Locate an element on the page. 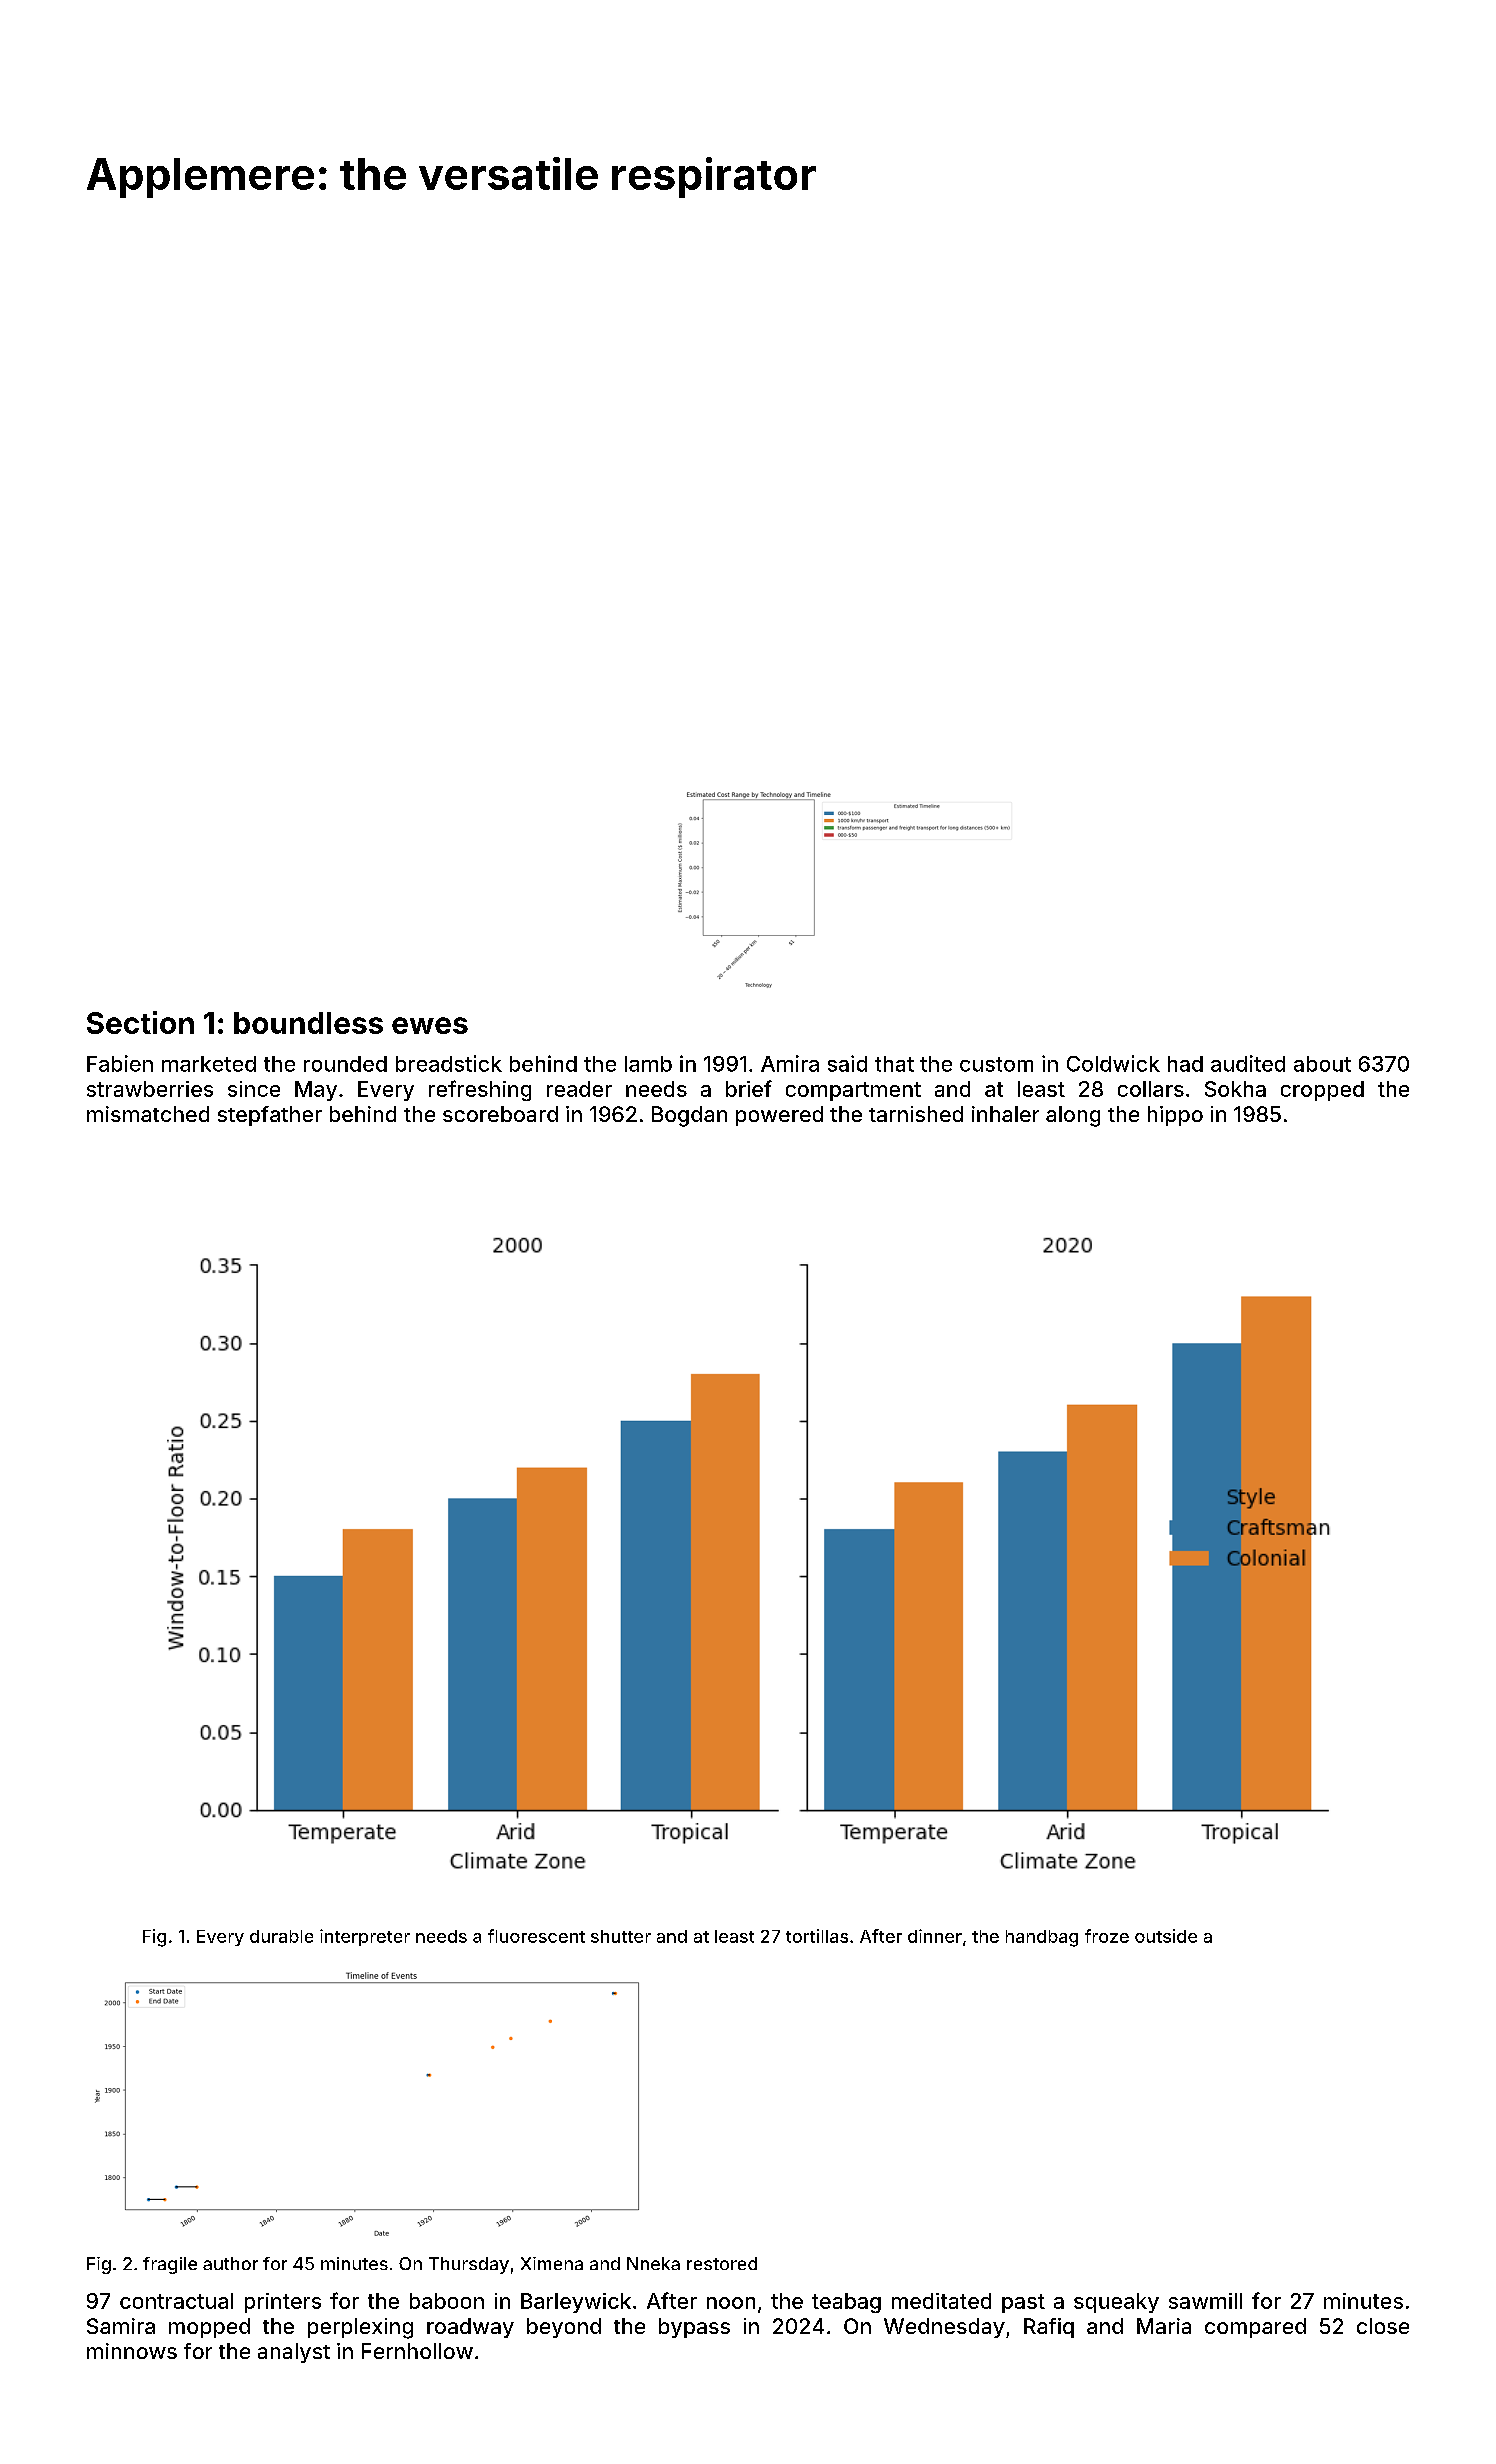  Maria is located at coordinates (1164, 2326).
